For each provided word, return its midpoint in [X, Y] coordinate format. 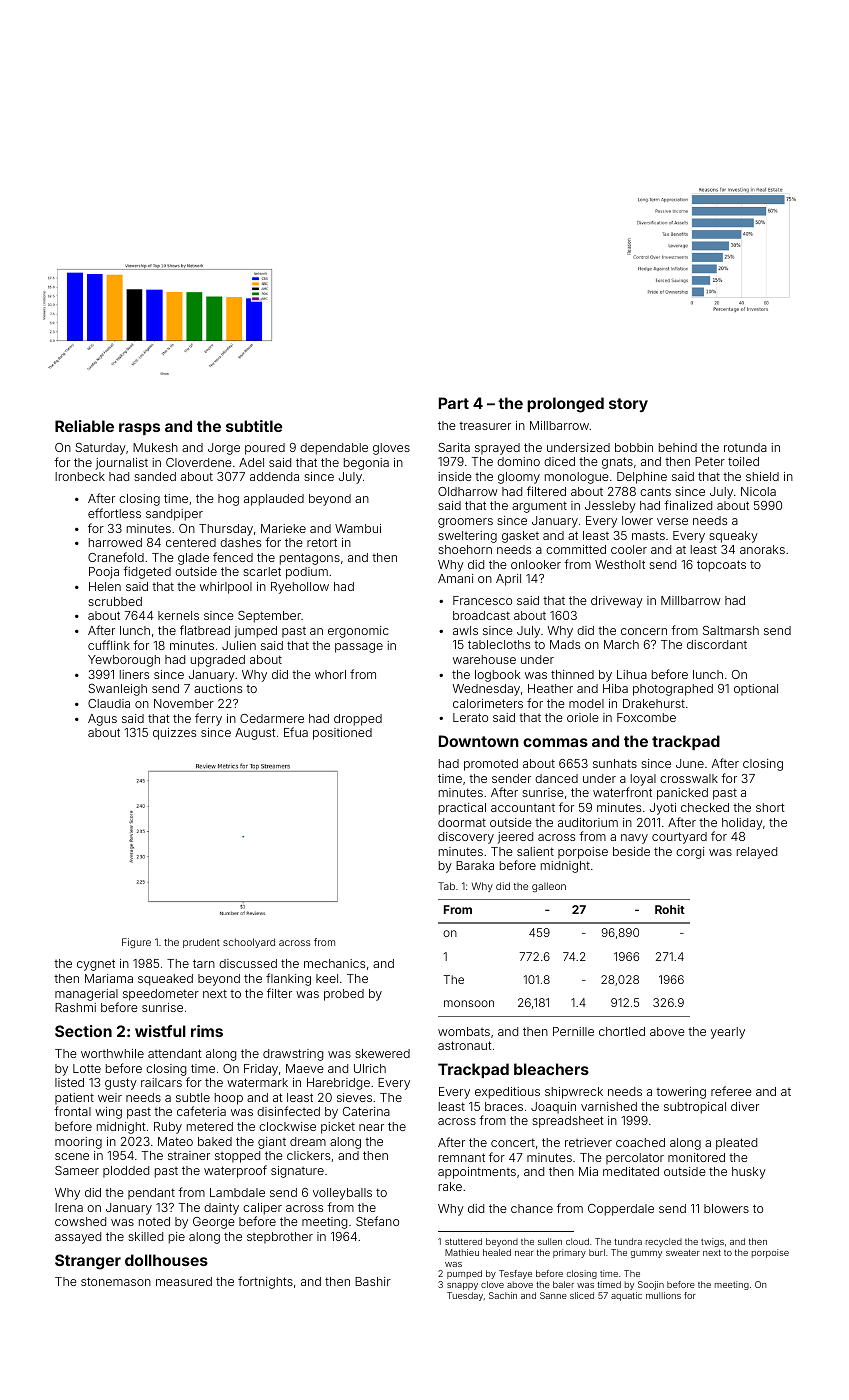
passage [359, 648]
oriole [583, 717]
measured [184, 1281]
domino [518, 461]
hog [228, 500]
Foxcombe [646, 717]
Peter [710, 461]
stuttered [463, 1241]
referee [731, 1091]
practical [462, 809]
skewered [382, 1053]
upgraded [218, 661]
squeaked [165, 980]
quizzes [174, 734]
